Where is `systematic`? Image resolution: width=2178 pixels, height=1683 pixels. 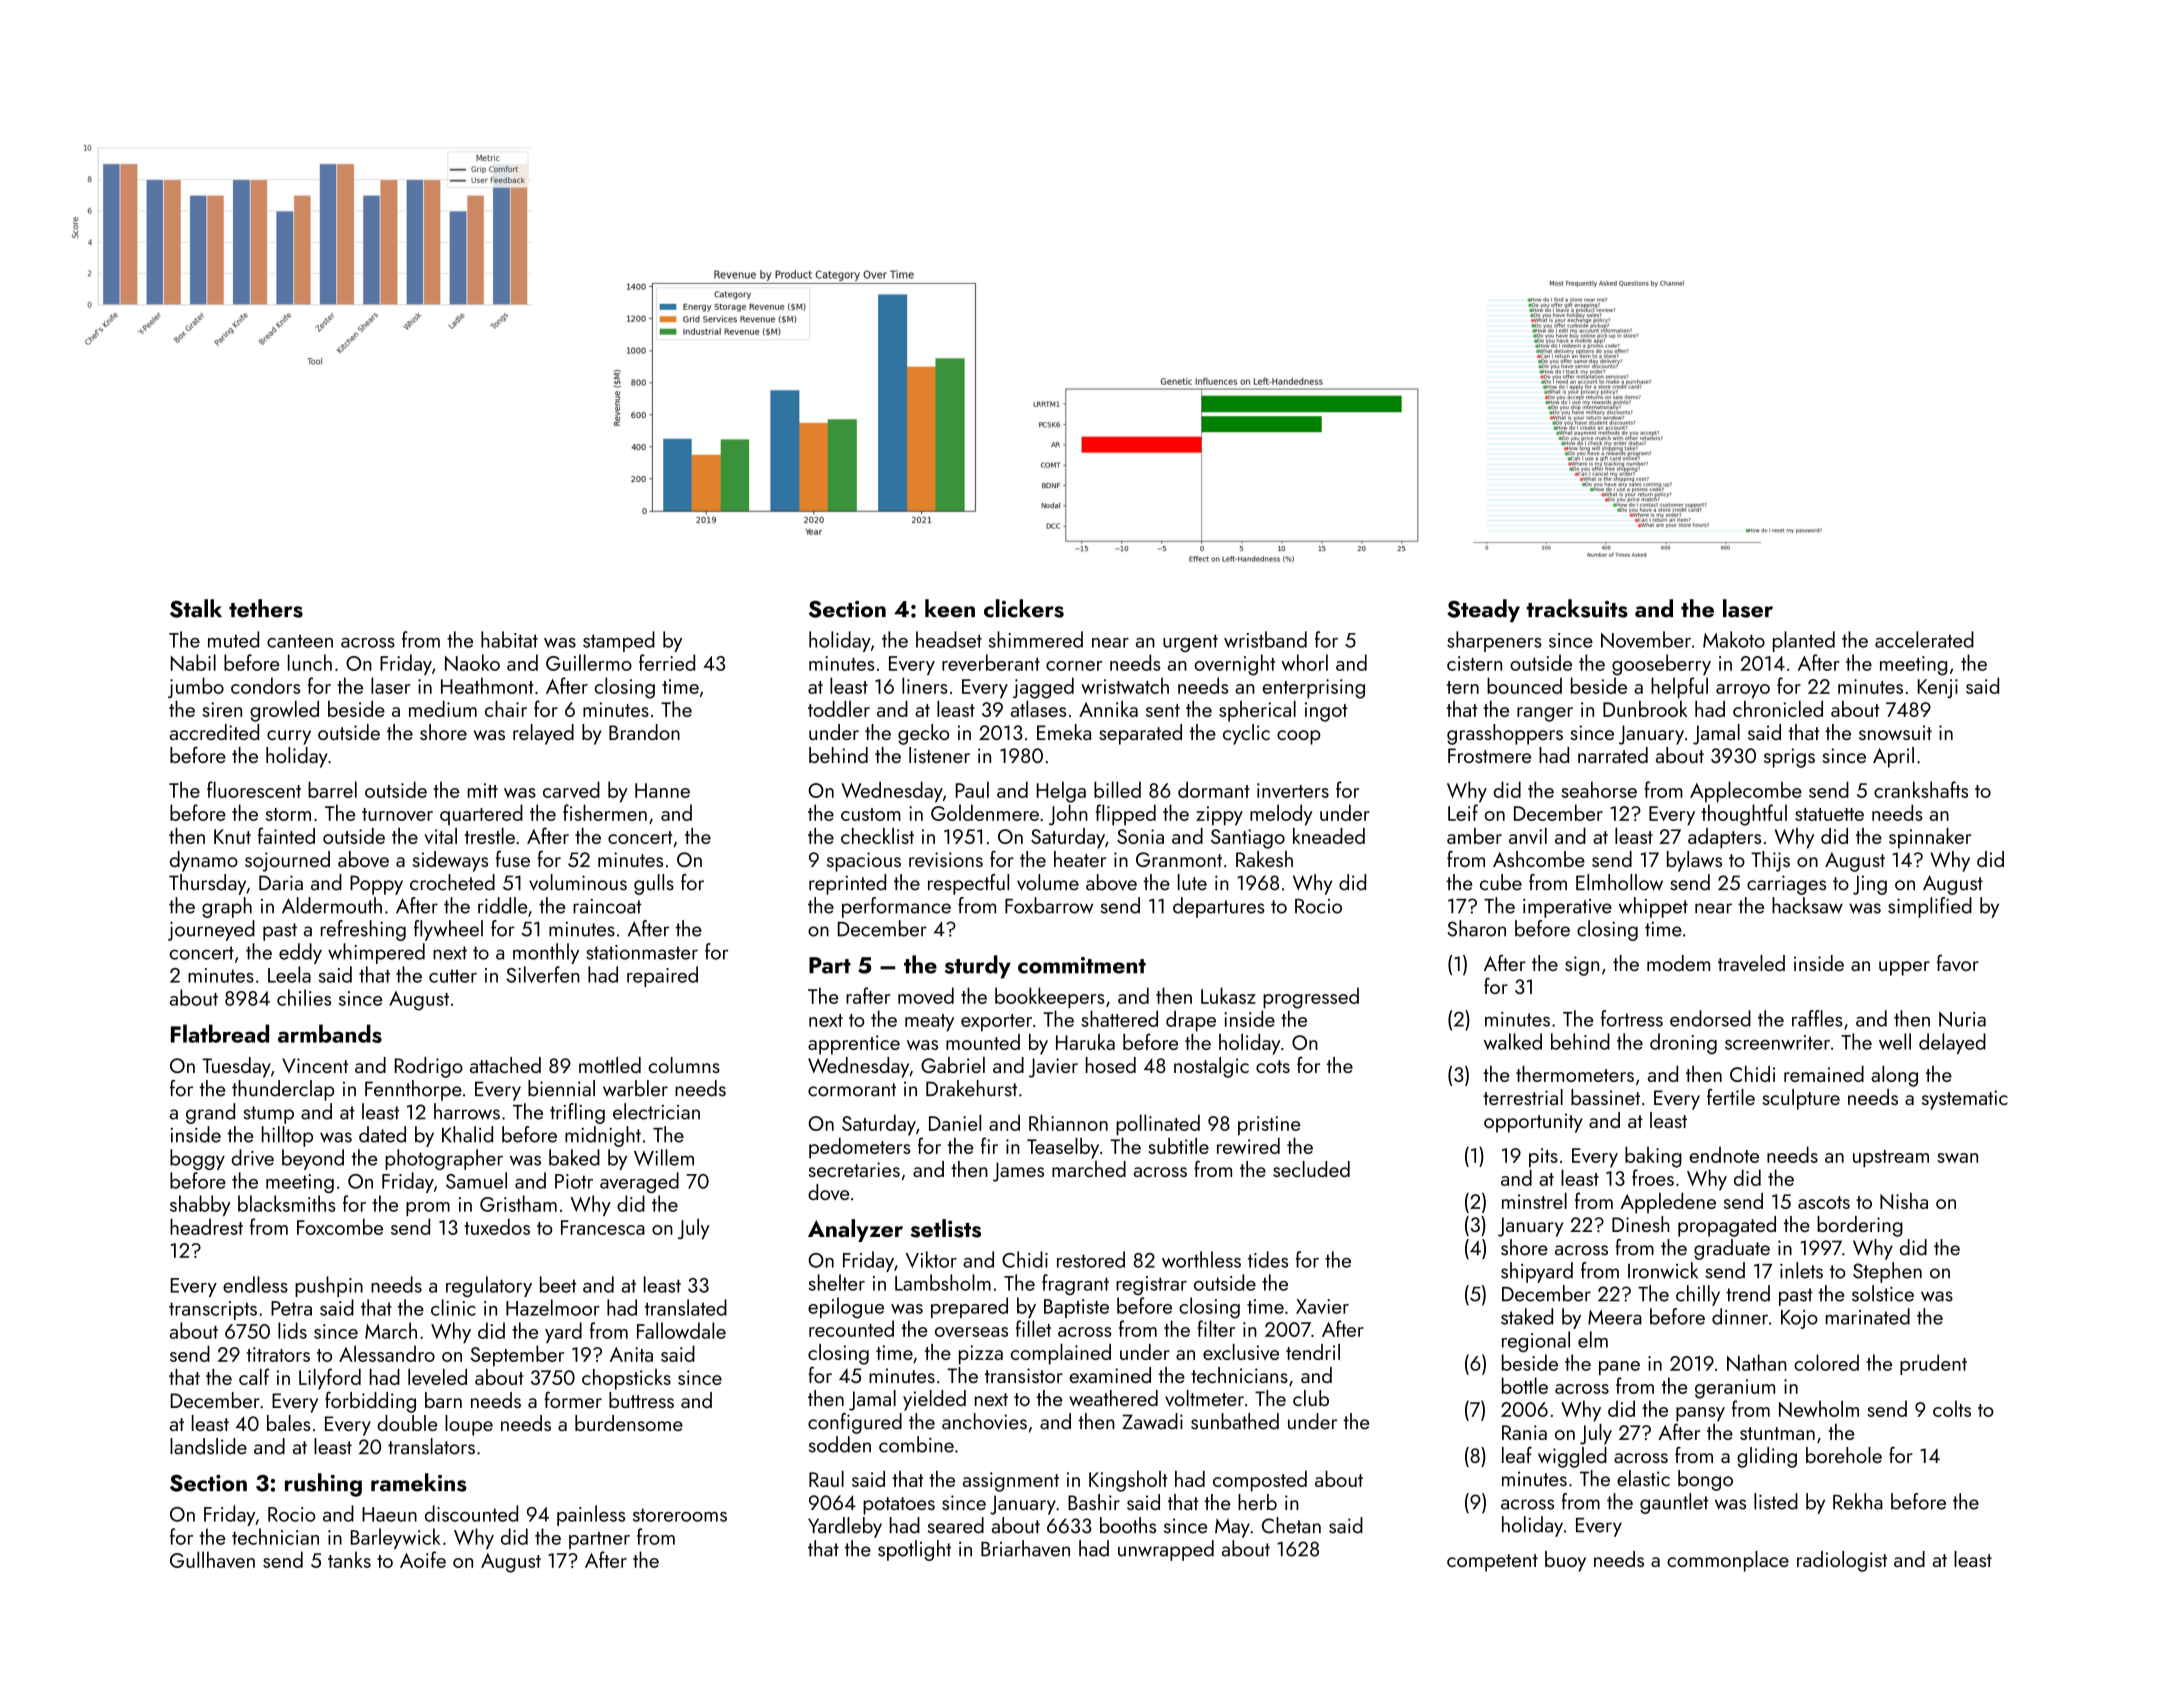
systematic is located at coordinates (1965, 1100).
